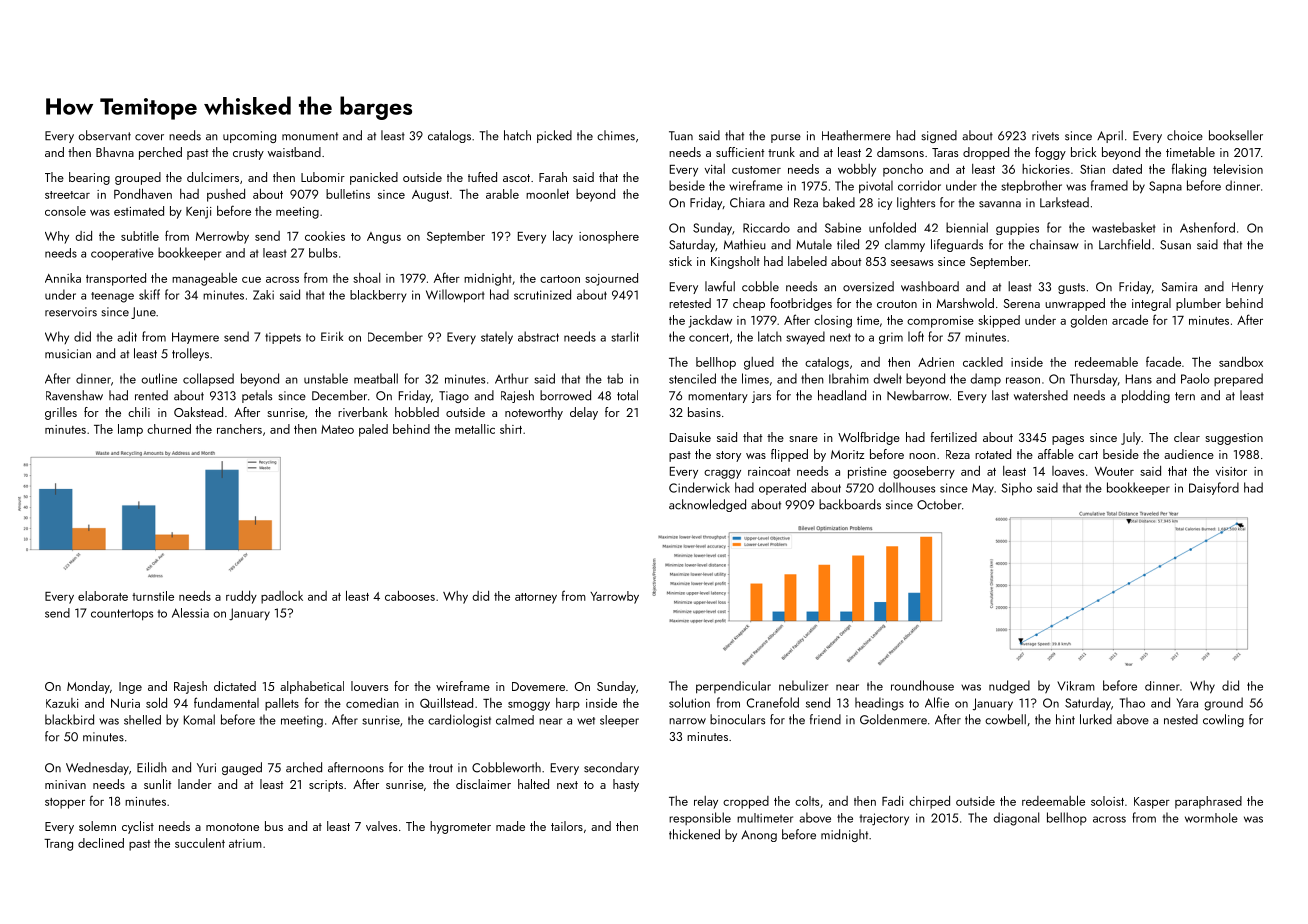  Describe the element at coordinates (538, 336) in the image. I see `abstract` at that location.
